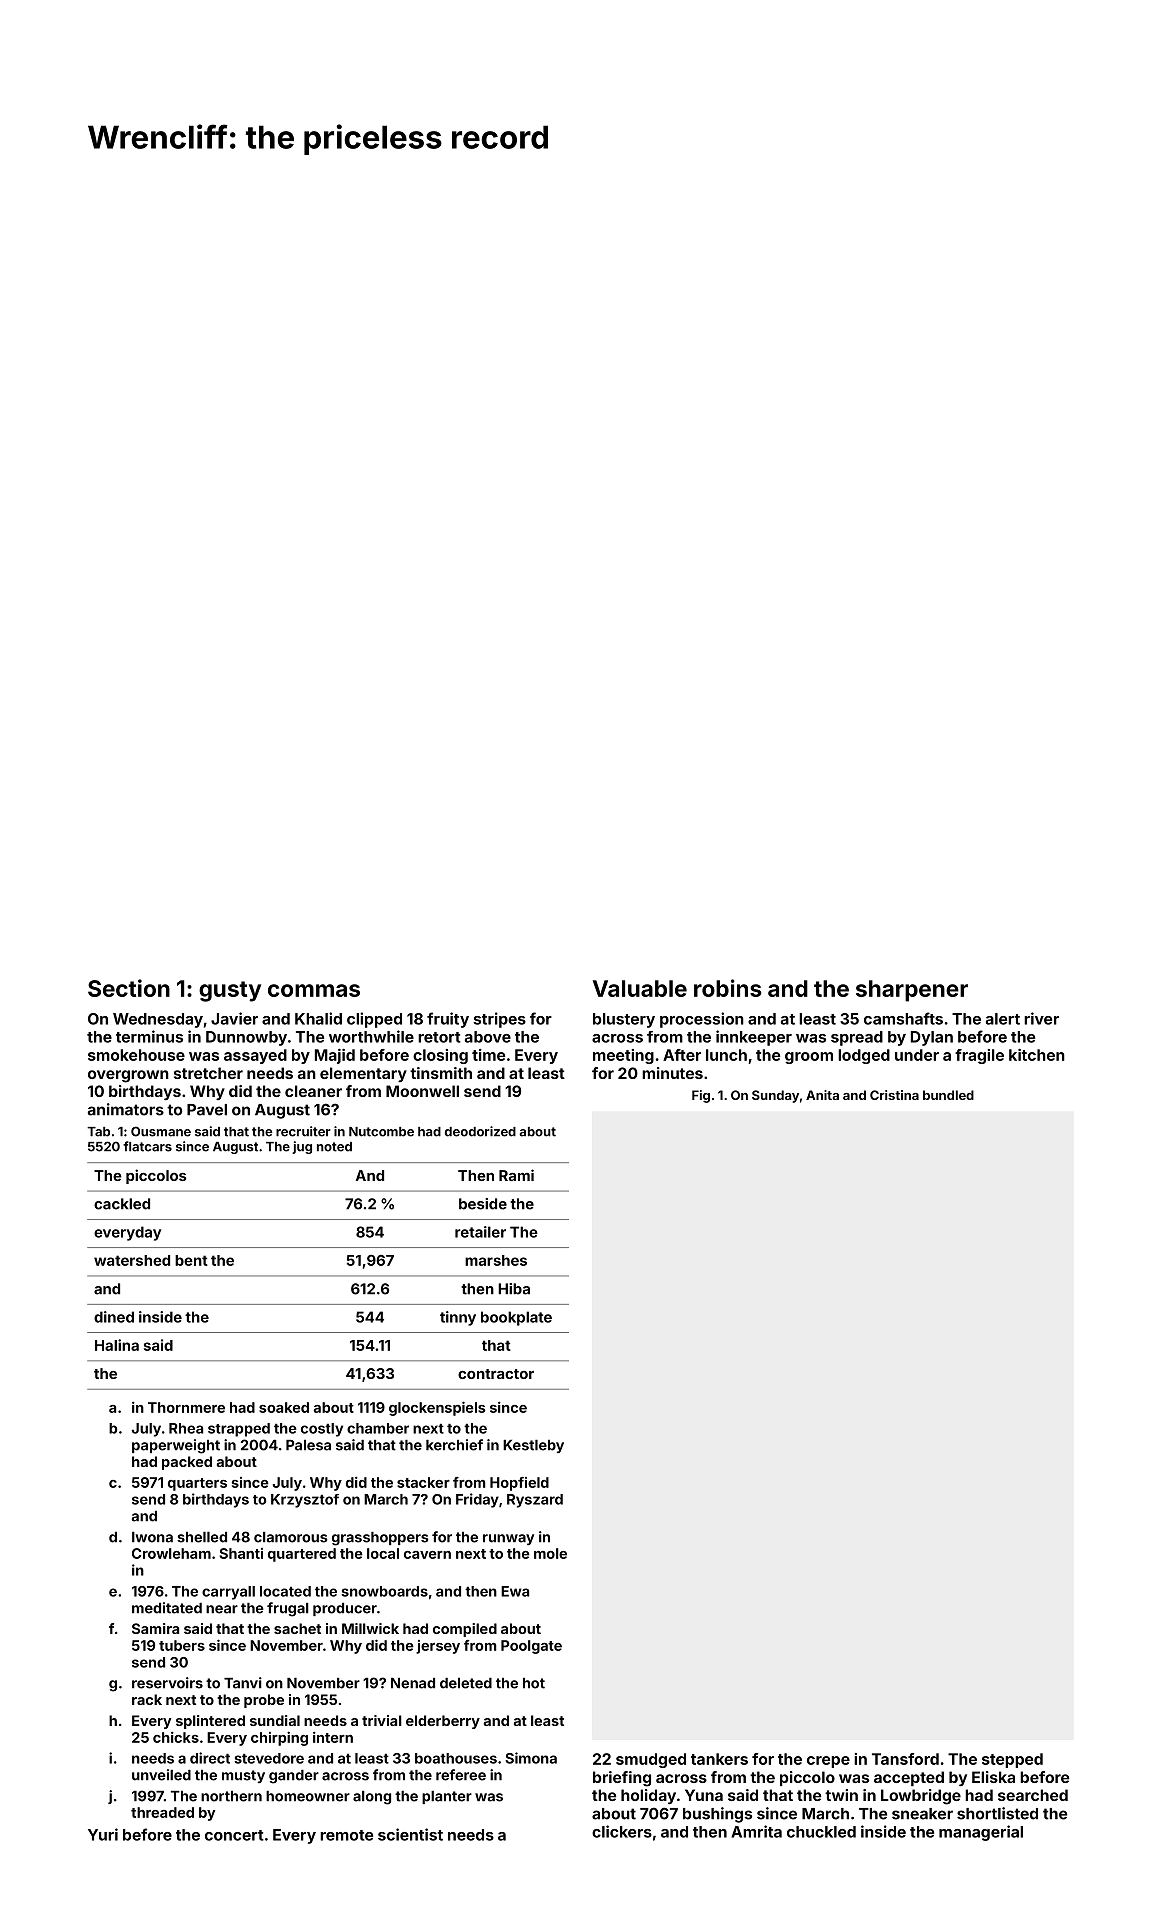  Describe the element at coordinates (103, 1834) in the screenshot. I see `Yuri` at that location.
